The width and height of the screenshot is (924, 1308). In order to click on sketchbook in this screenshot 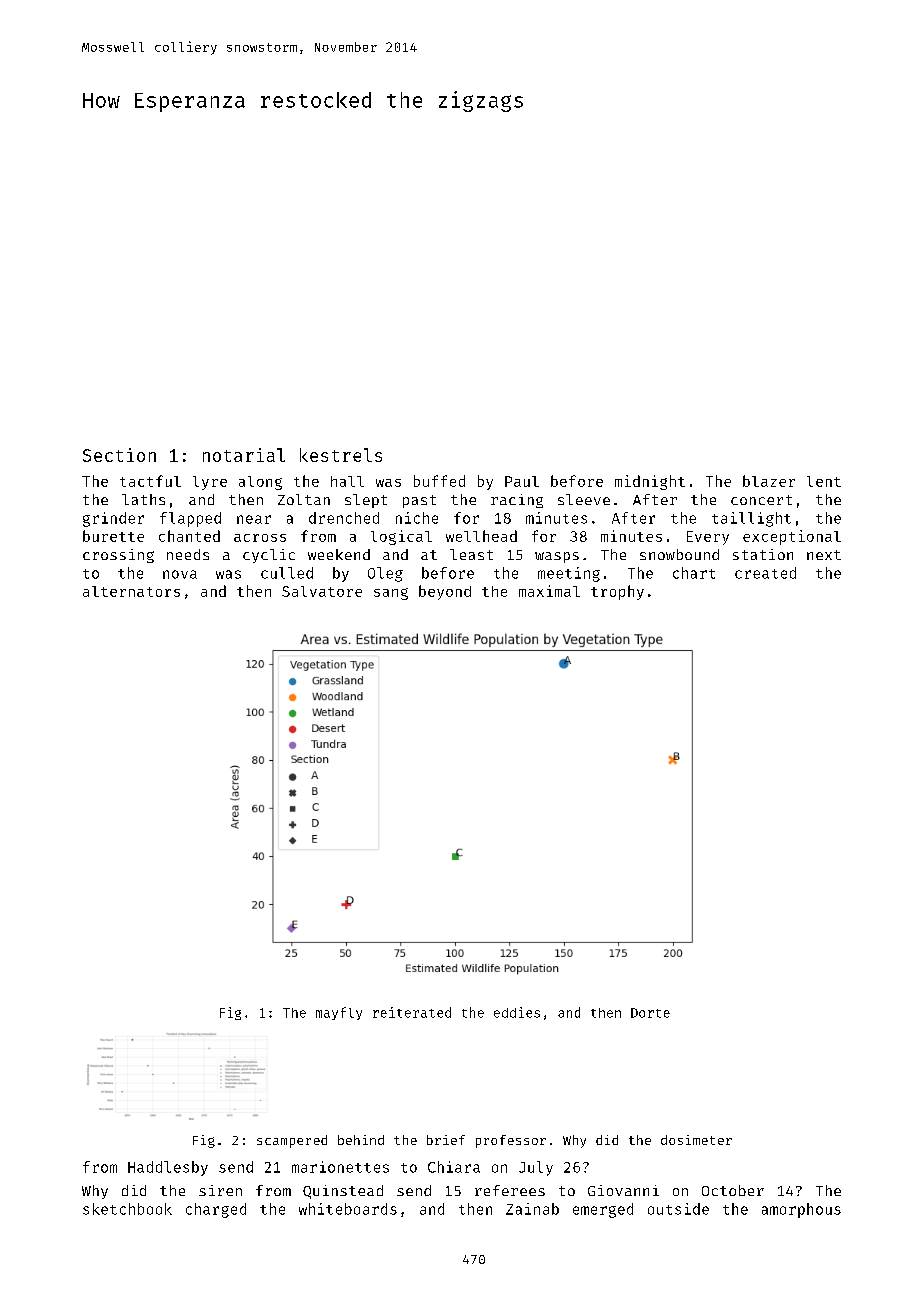, I will do `click(127, 1209)`.
